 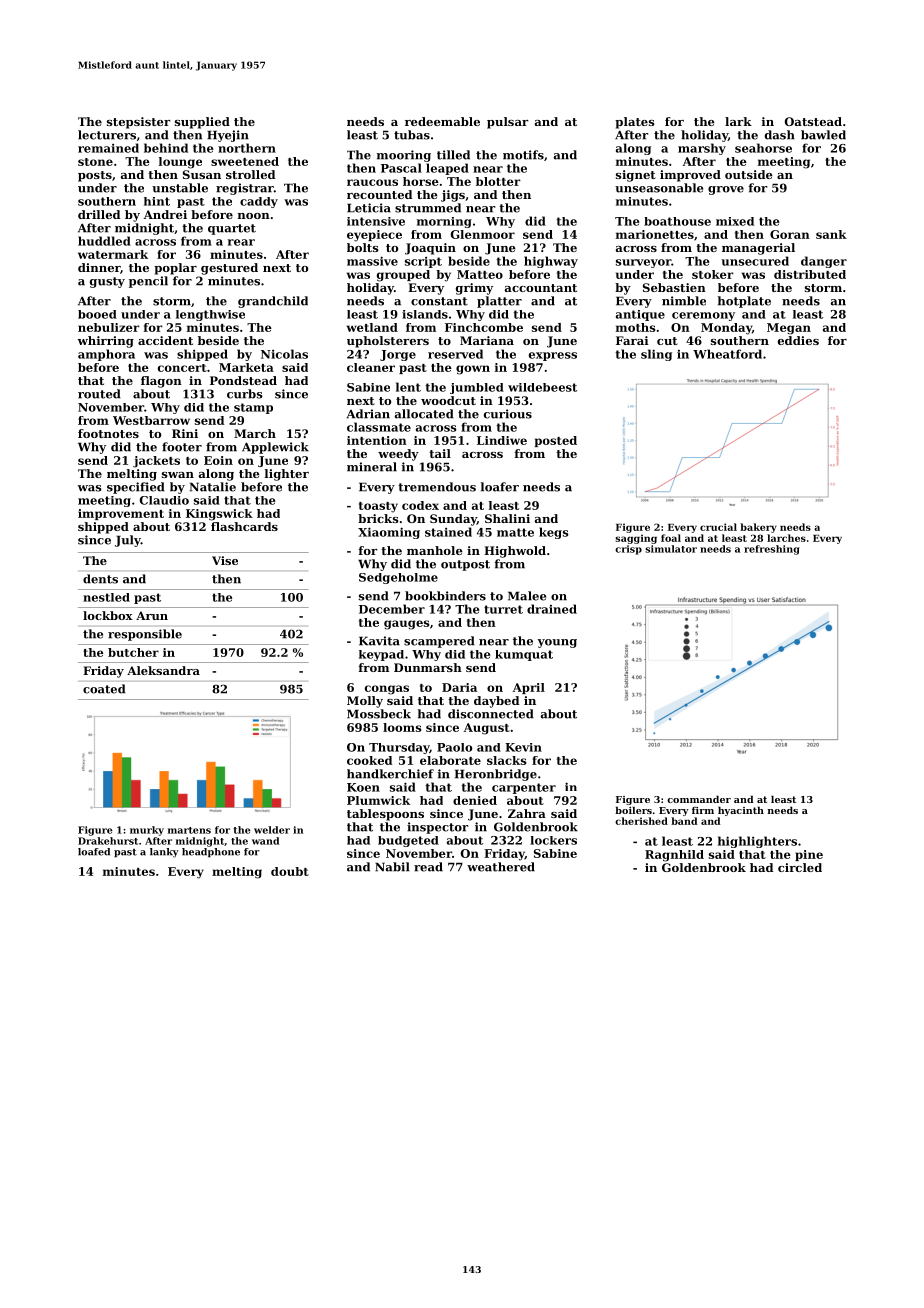 What do you see at coordinates (290, 871) in the screenshot?
I see `doubt` at bounding box center [290, 871].
